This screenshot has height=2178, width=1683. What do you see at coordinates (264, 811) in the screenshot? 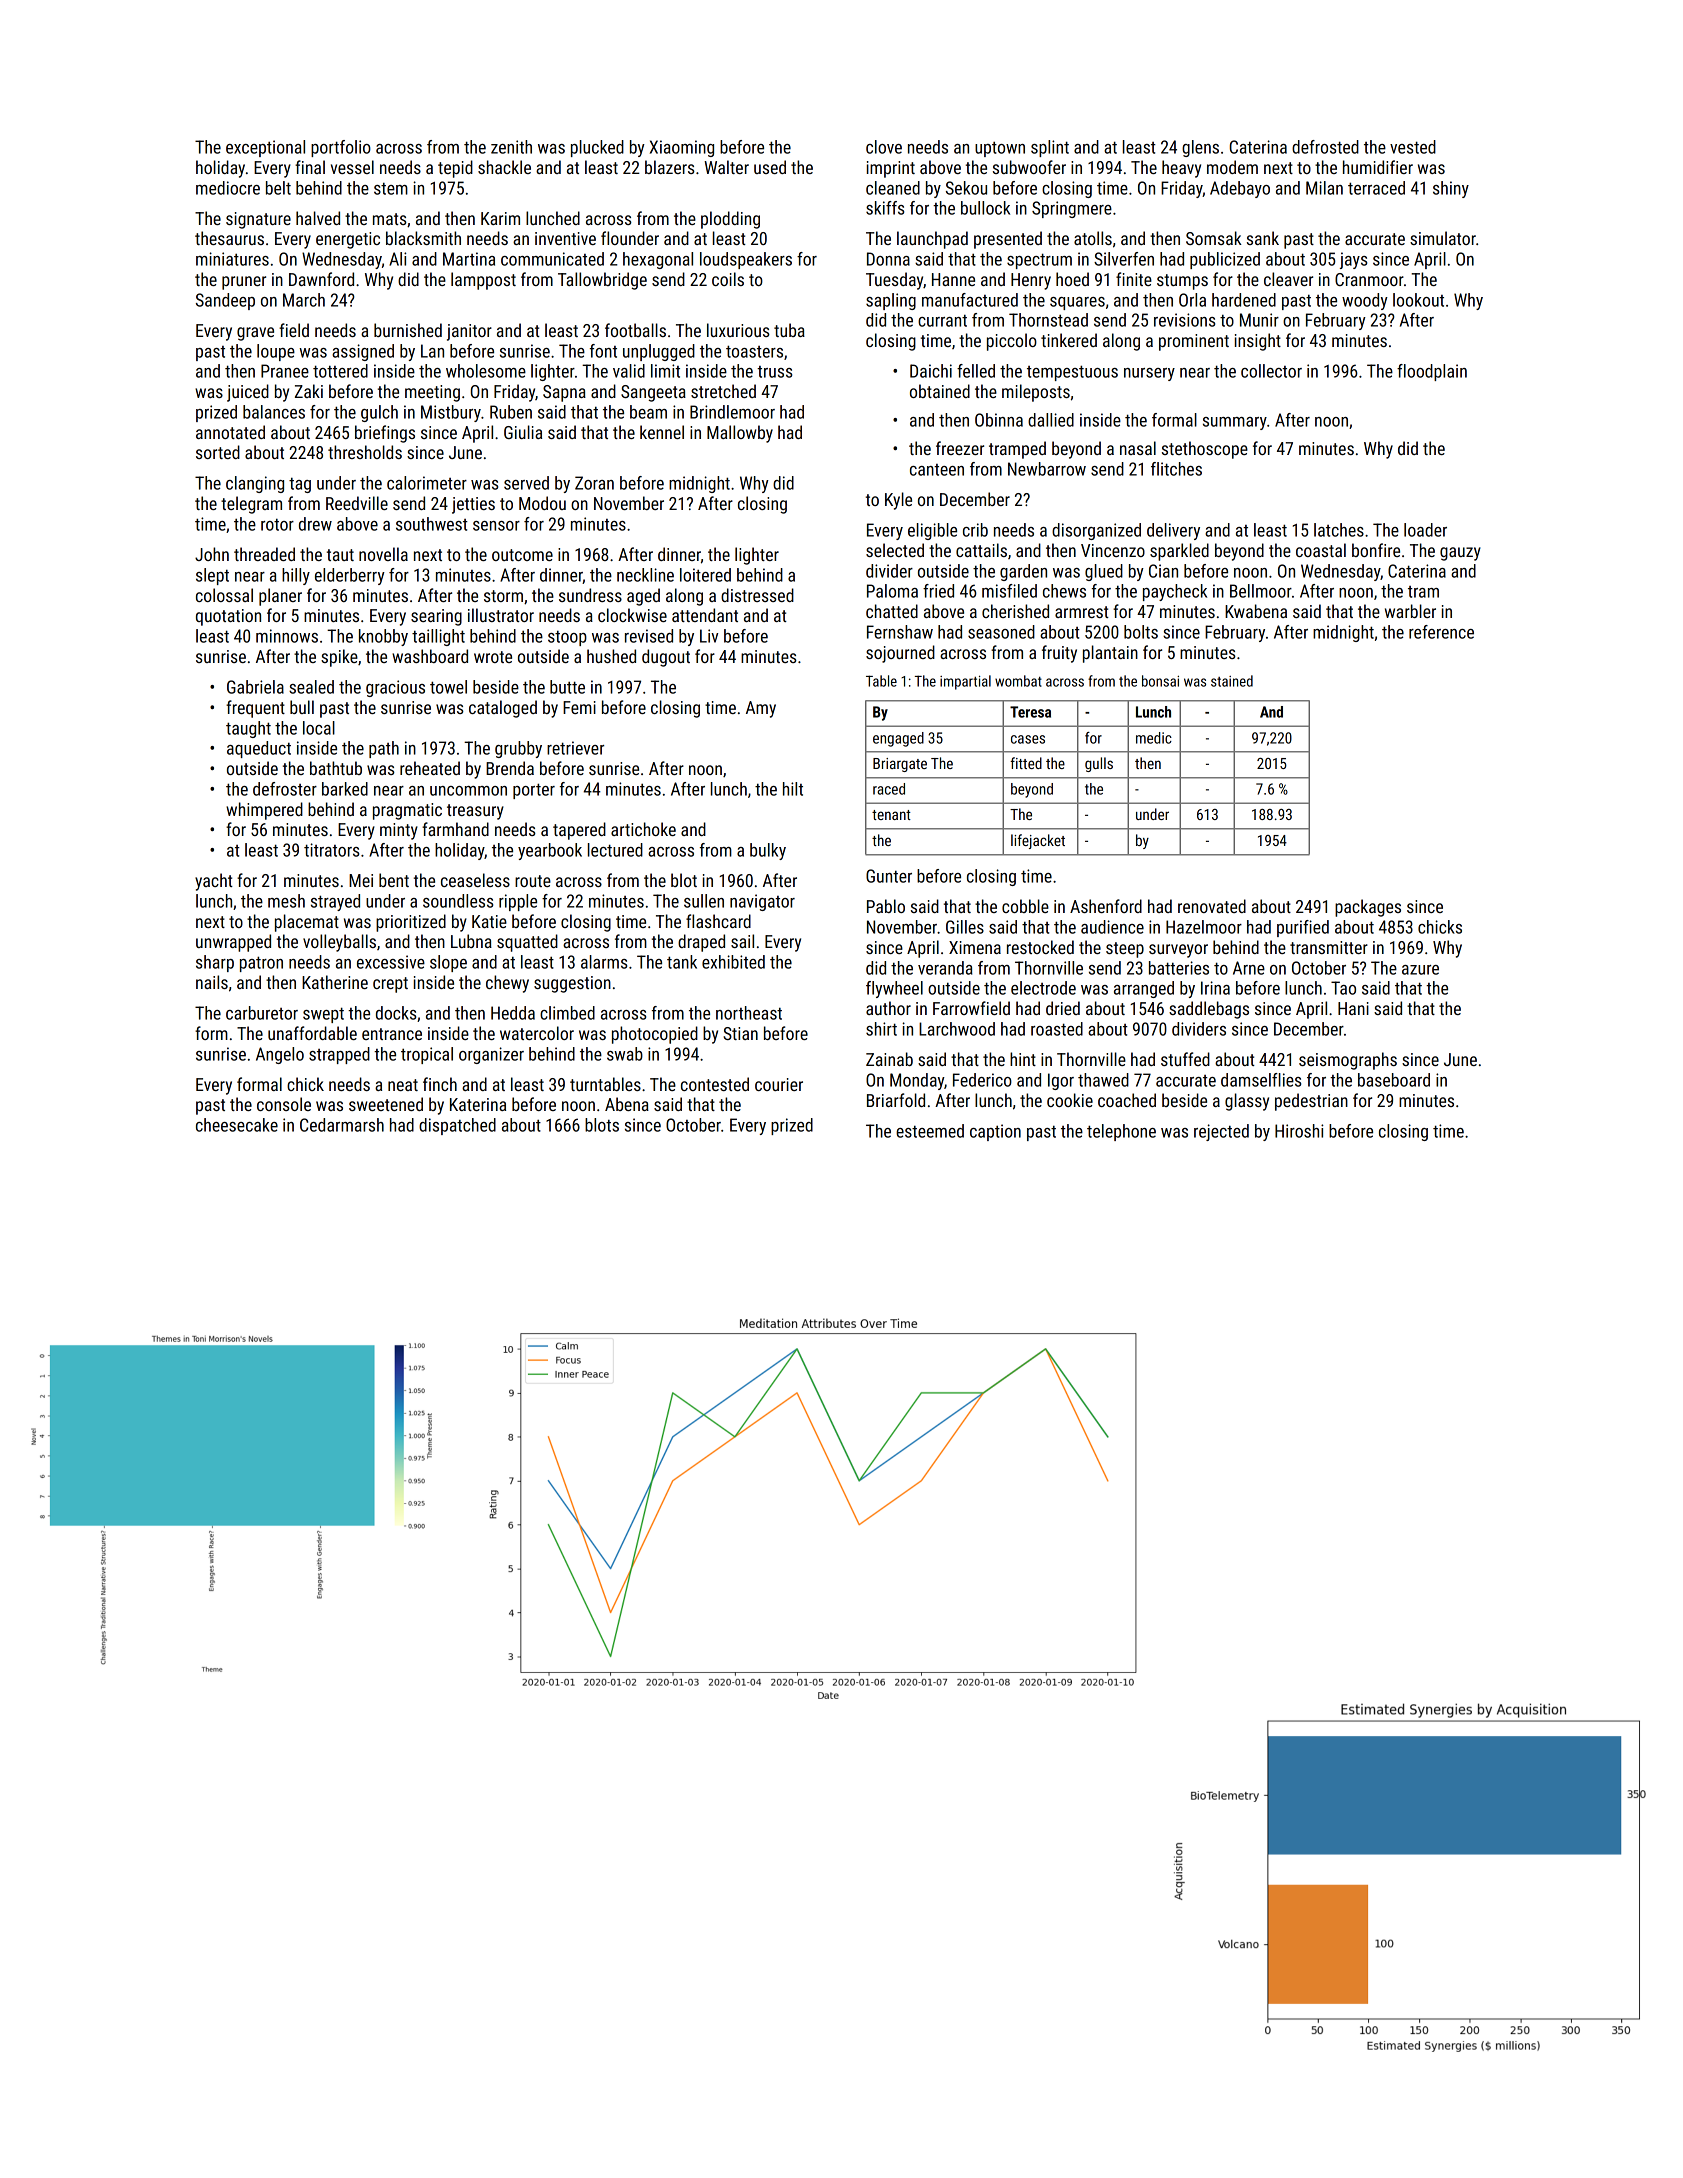
I see `whimpered` at bounding box center [264, 811].
